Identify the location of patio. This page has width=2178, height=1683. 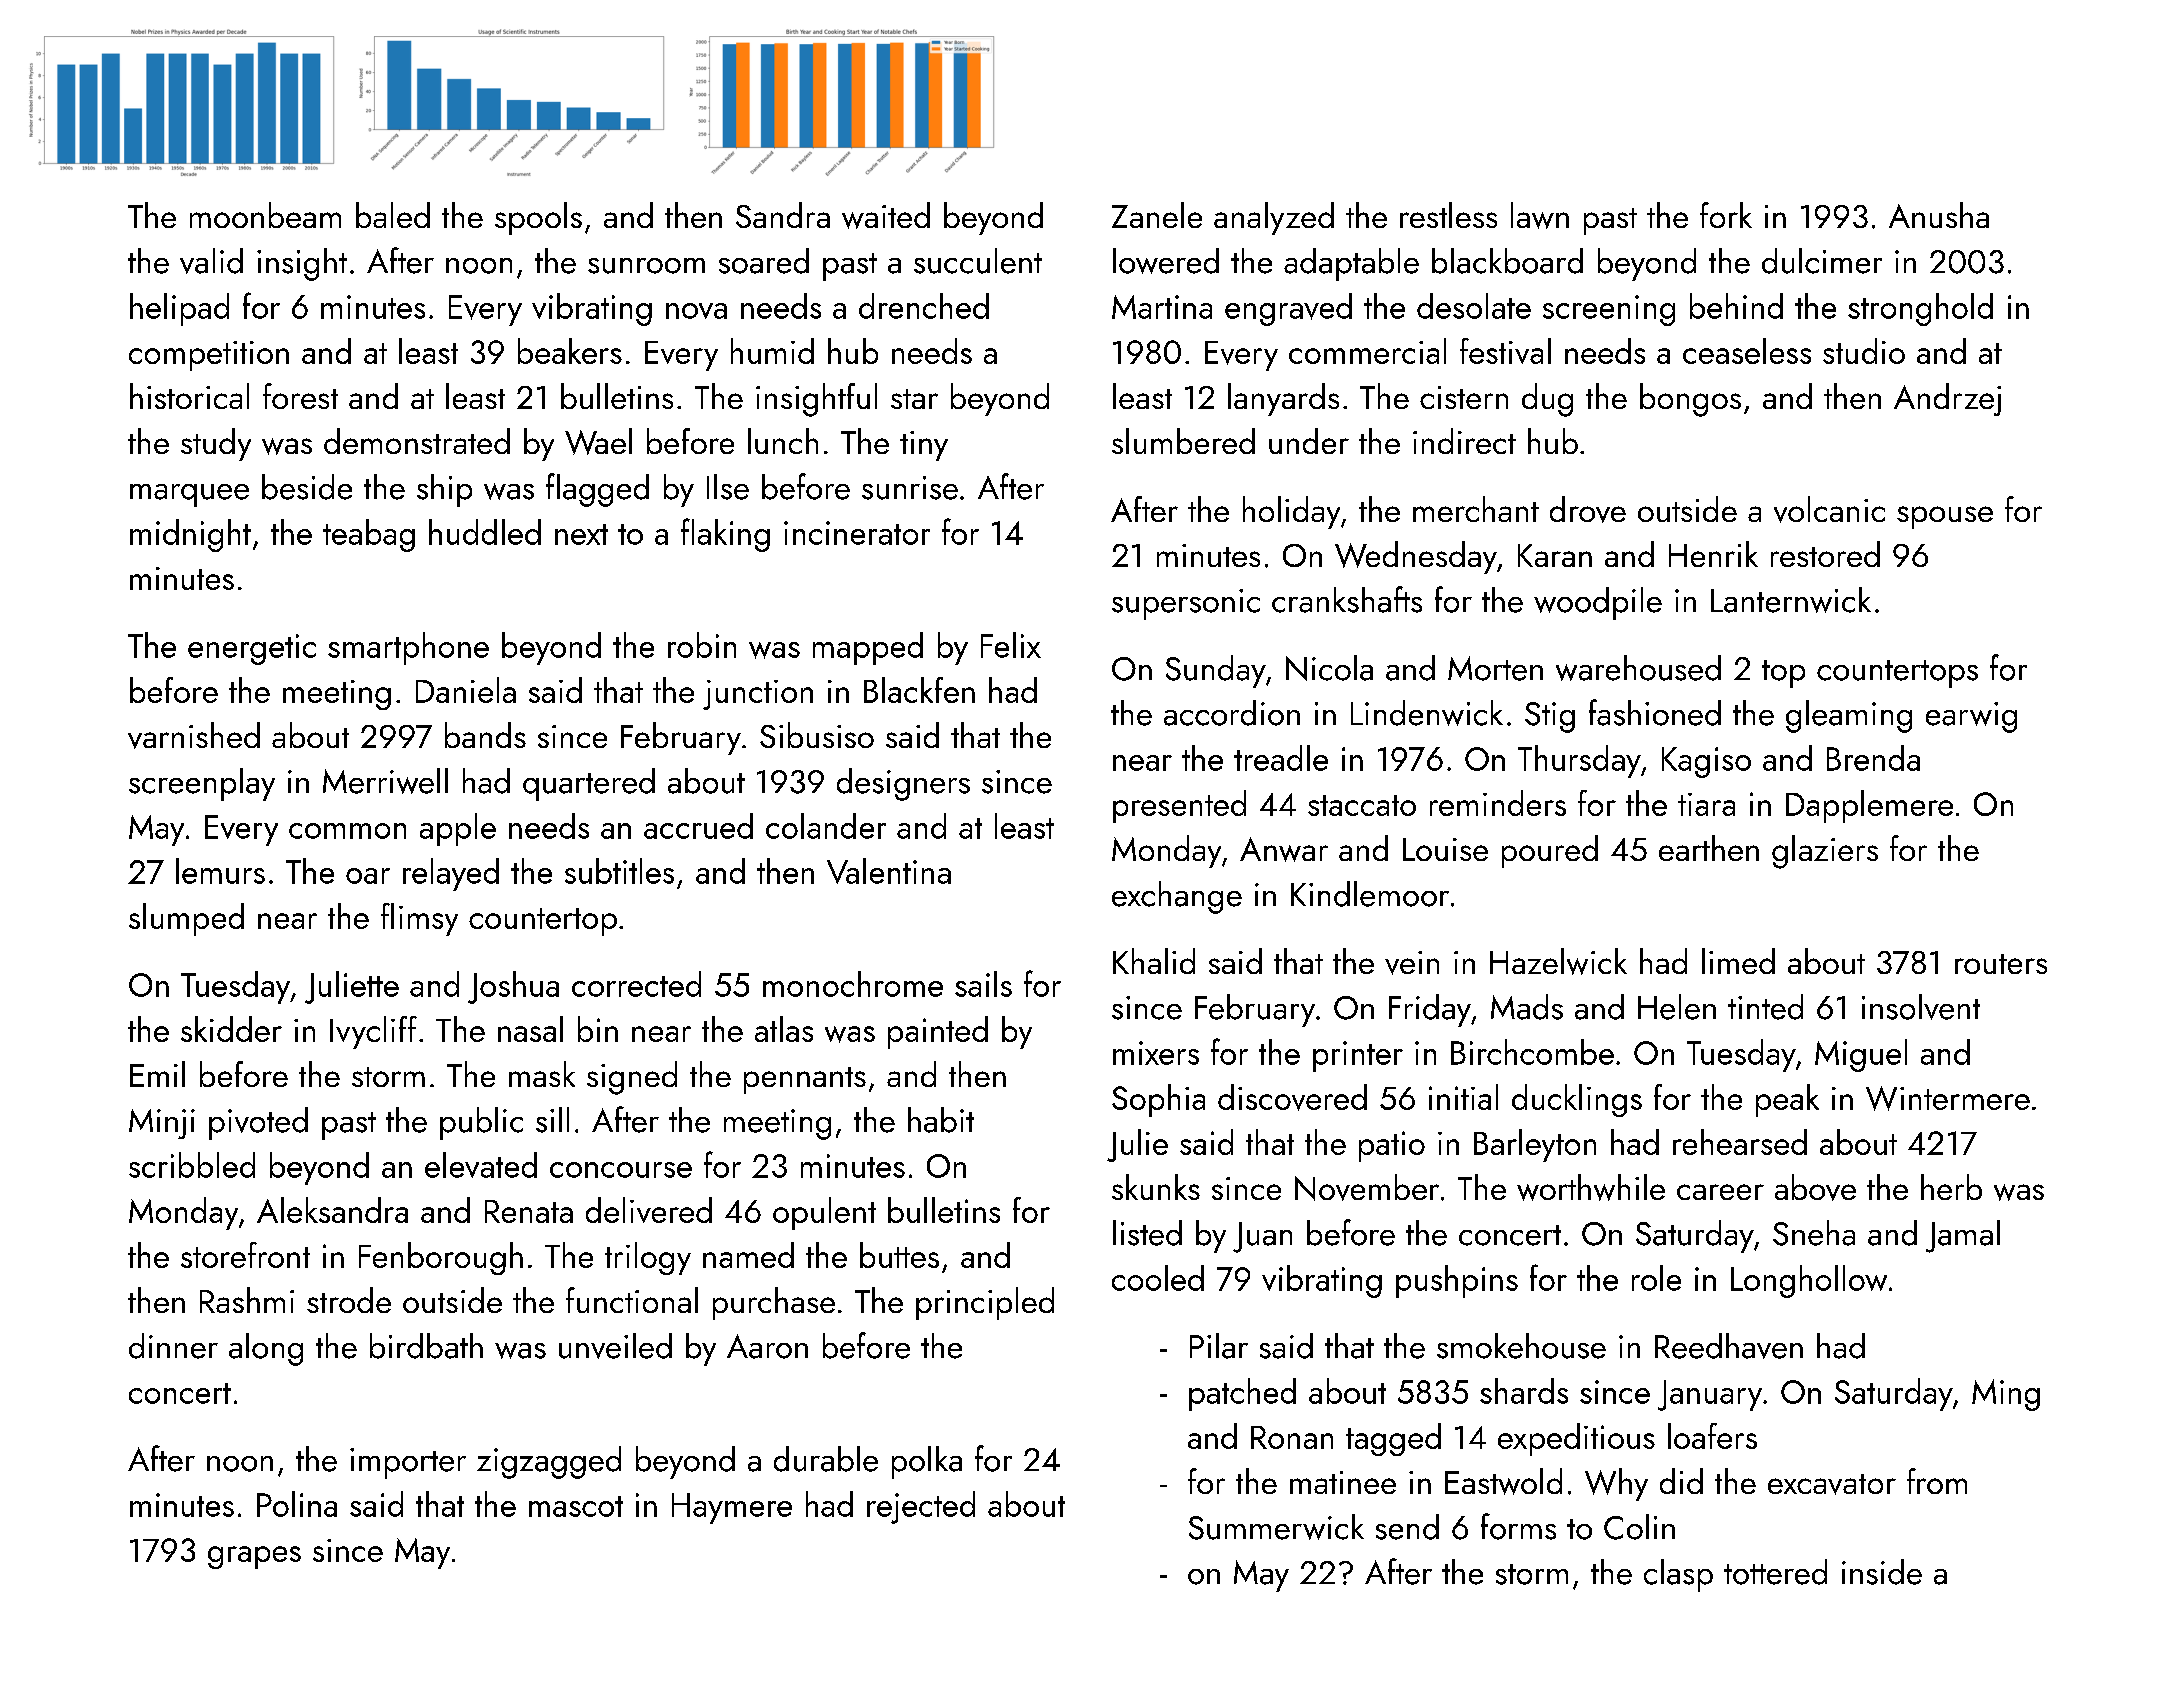
(1392, 1146).
